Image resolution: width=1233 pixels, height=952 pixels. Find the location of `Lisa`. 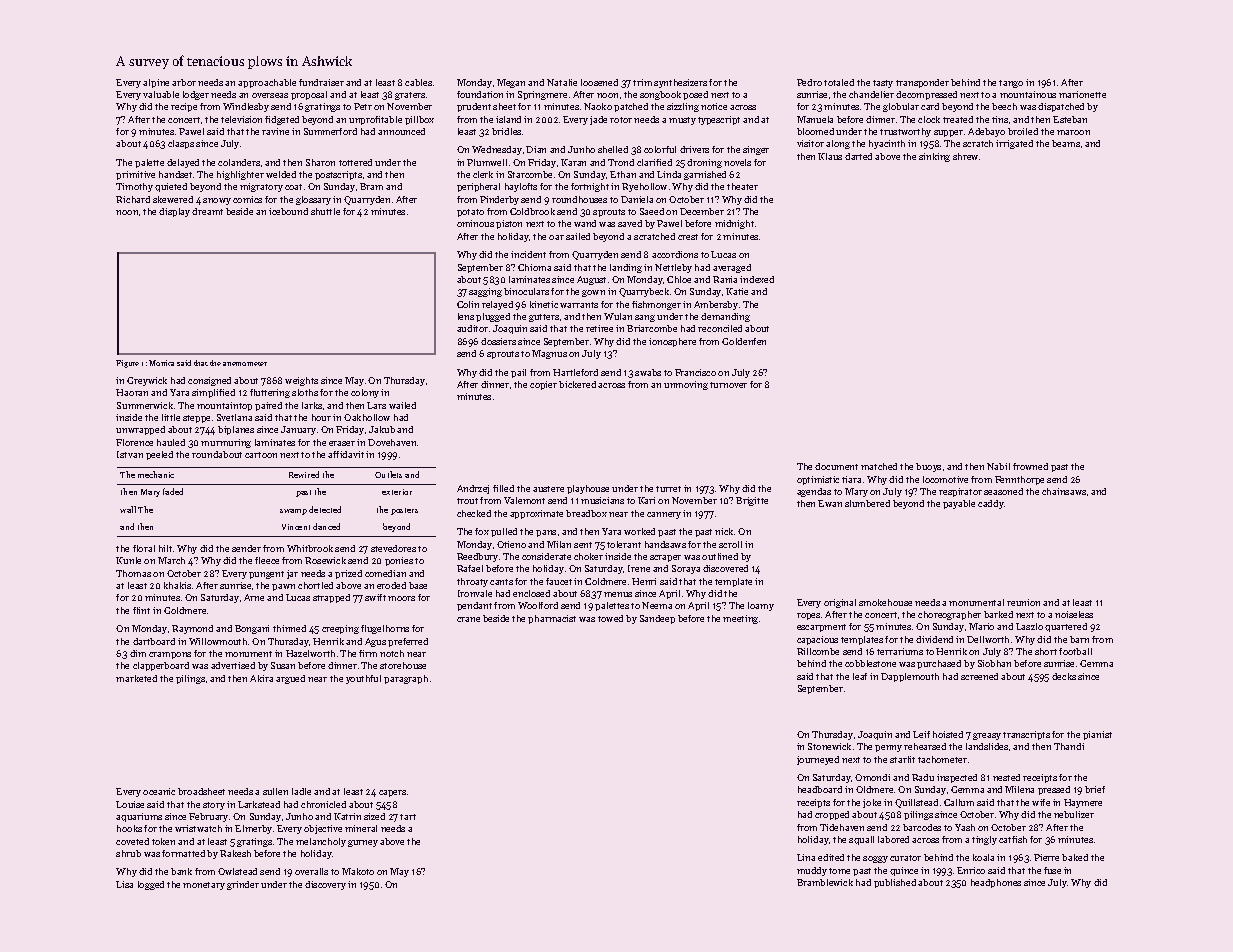

Lisa is located at coordinates (124, 884).
